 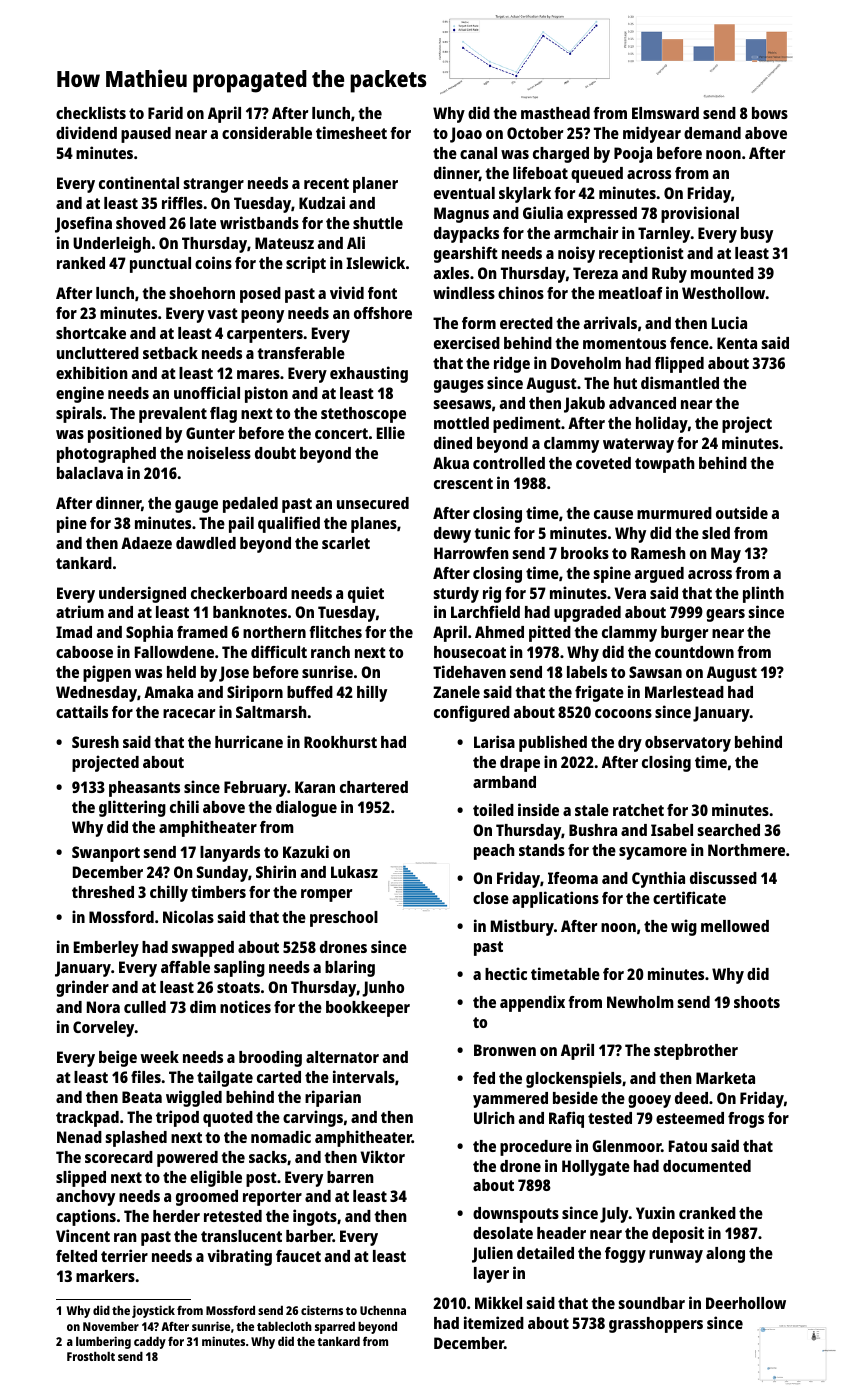 What do you see at coordinates (742, 512) in the image?
I see `outside` at bounding box center [742, 512].
